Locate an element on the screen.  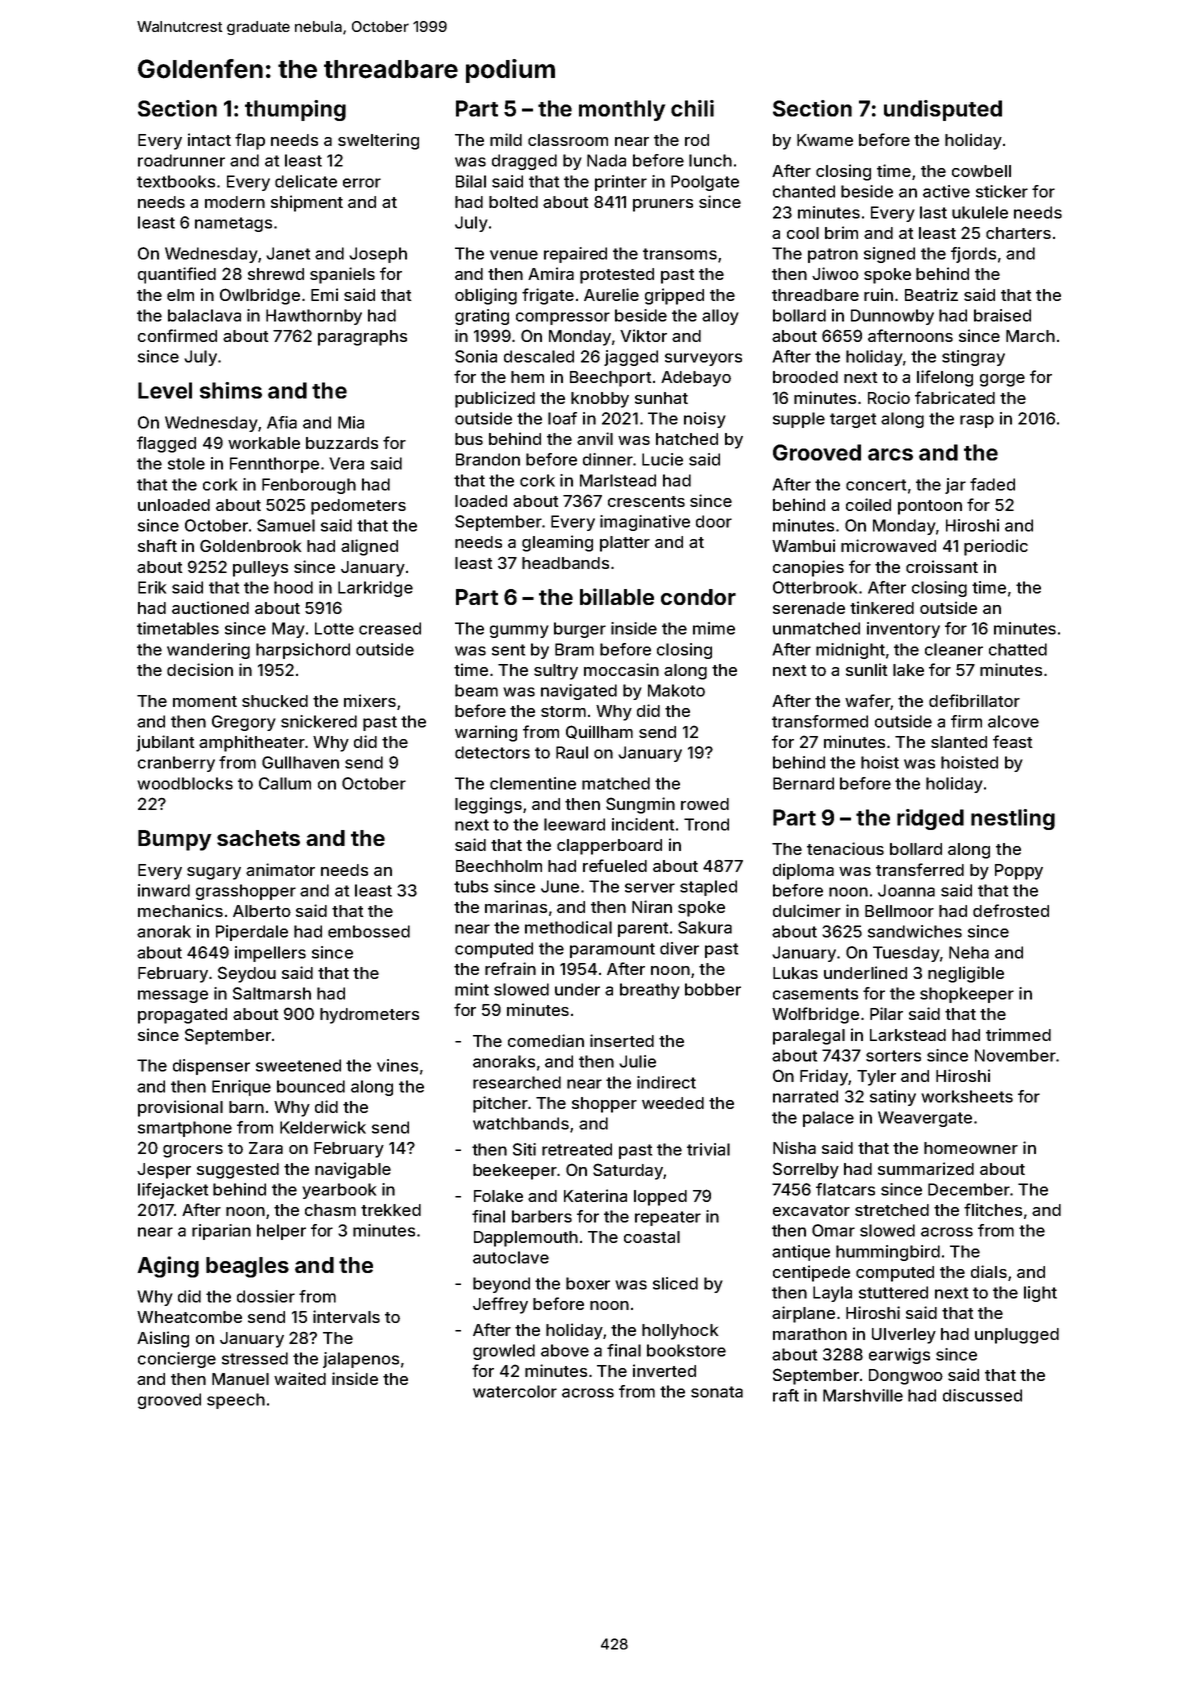
Poppy is located at coordinates (1019, 872).
